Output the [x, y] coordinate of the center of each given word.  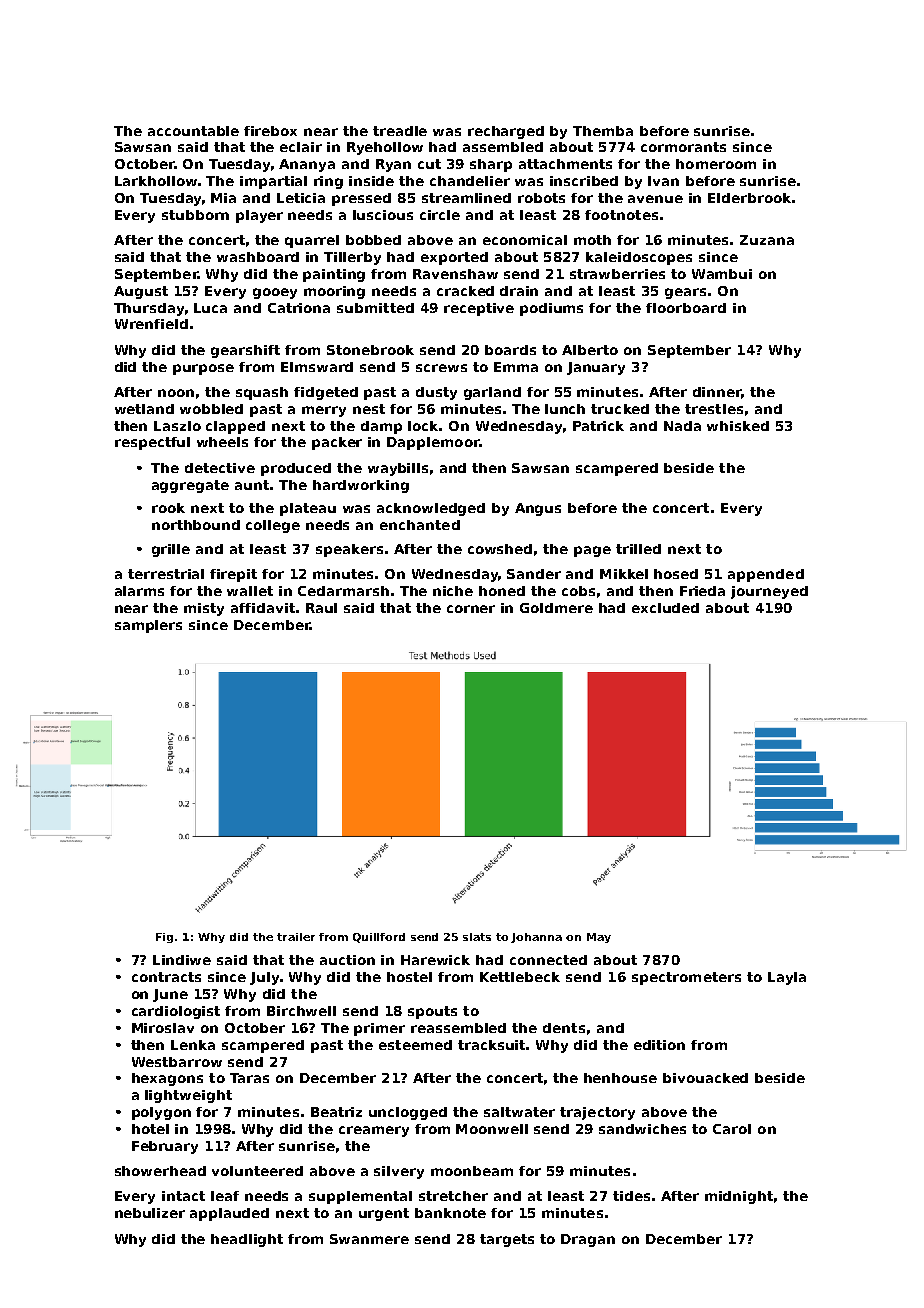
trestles [714, 409]
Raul [321, 608]
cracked [465, 291]
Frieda [702, 591]
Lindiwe [182, 960]
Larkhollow [156, 181]
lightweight [188, 1096]
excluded [665, 608]
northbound [196, 525]
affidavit [263, 608]
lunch [565, 409]
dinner [717, 392]
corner [471, 609]
